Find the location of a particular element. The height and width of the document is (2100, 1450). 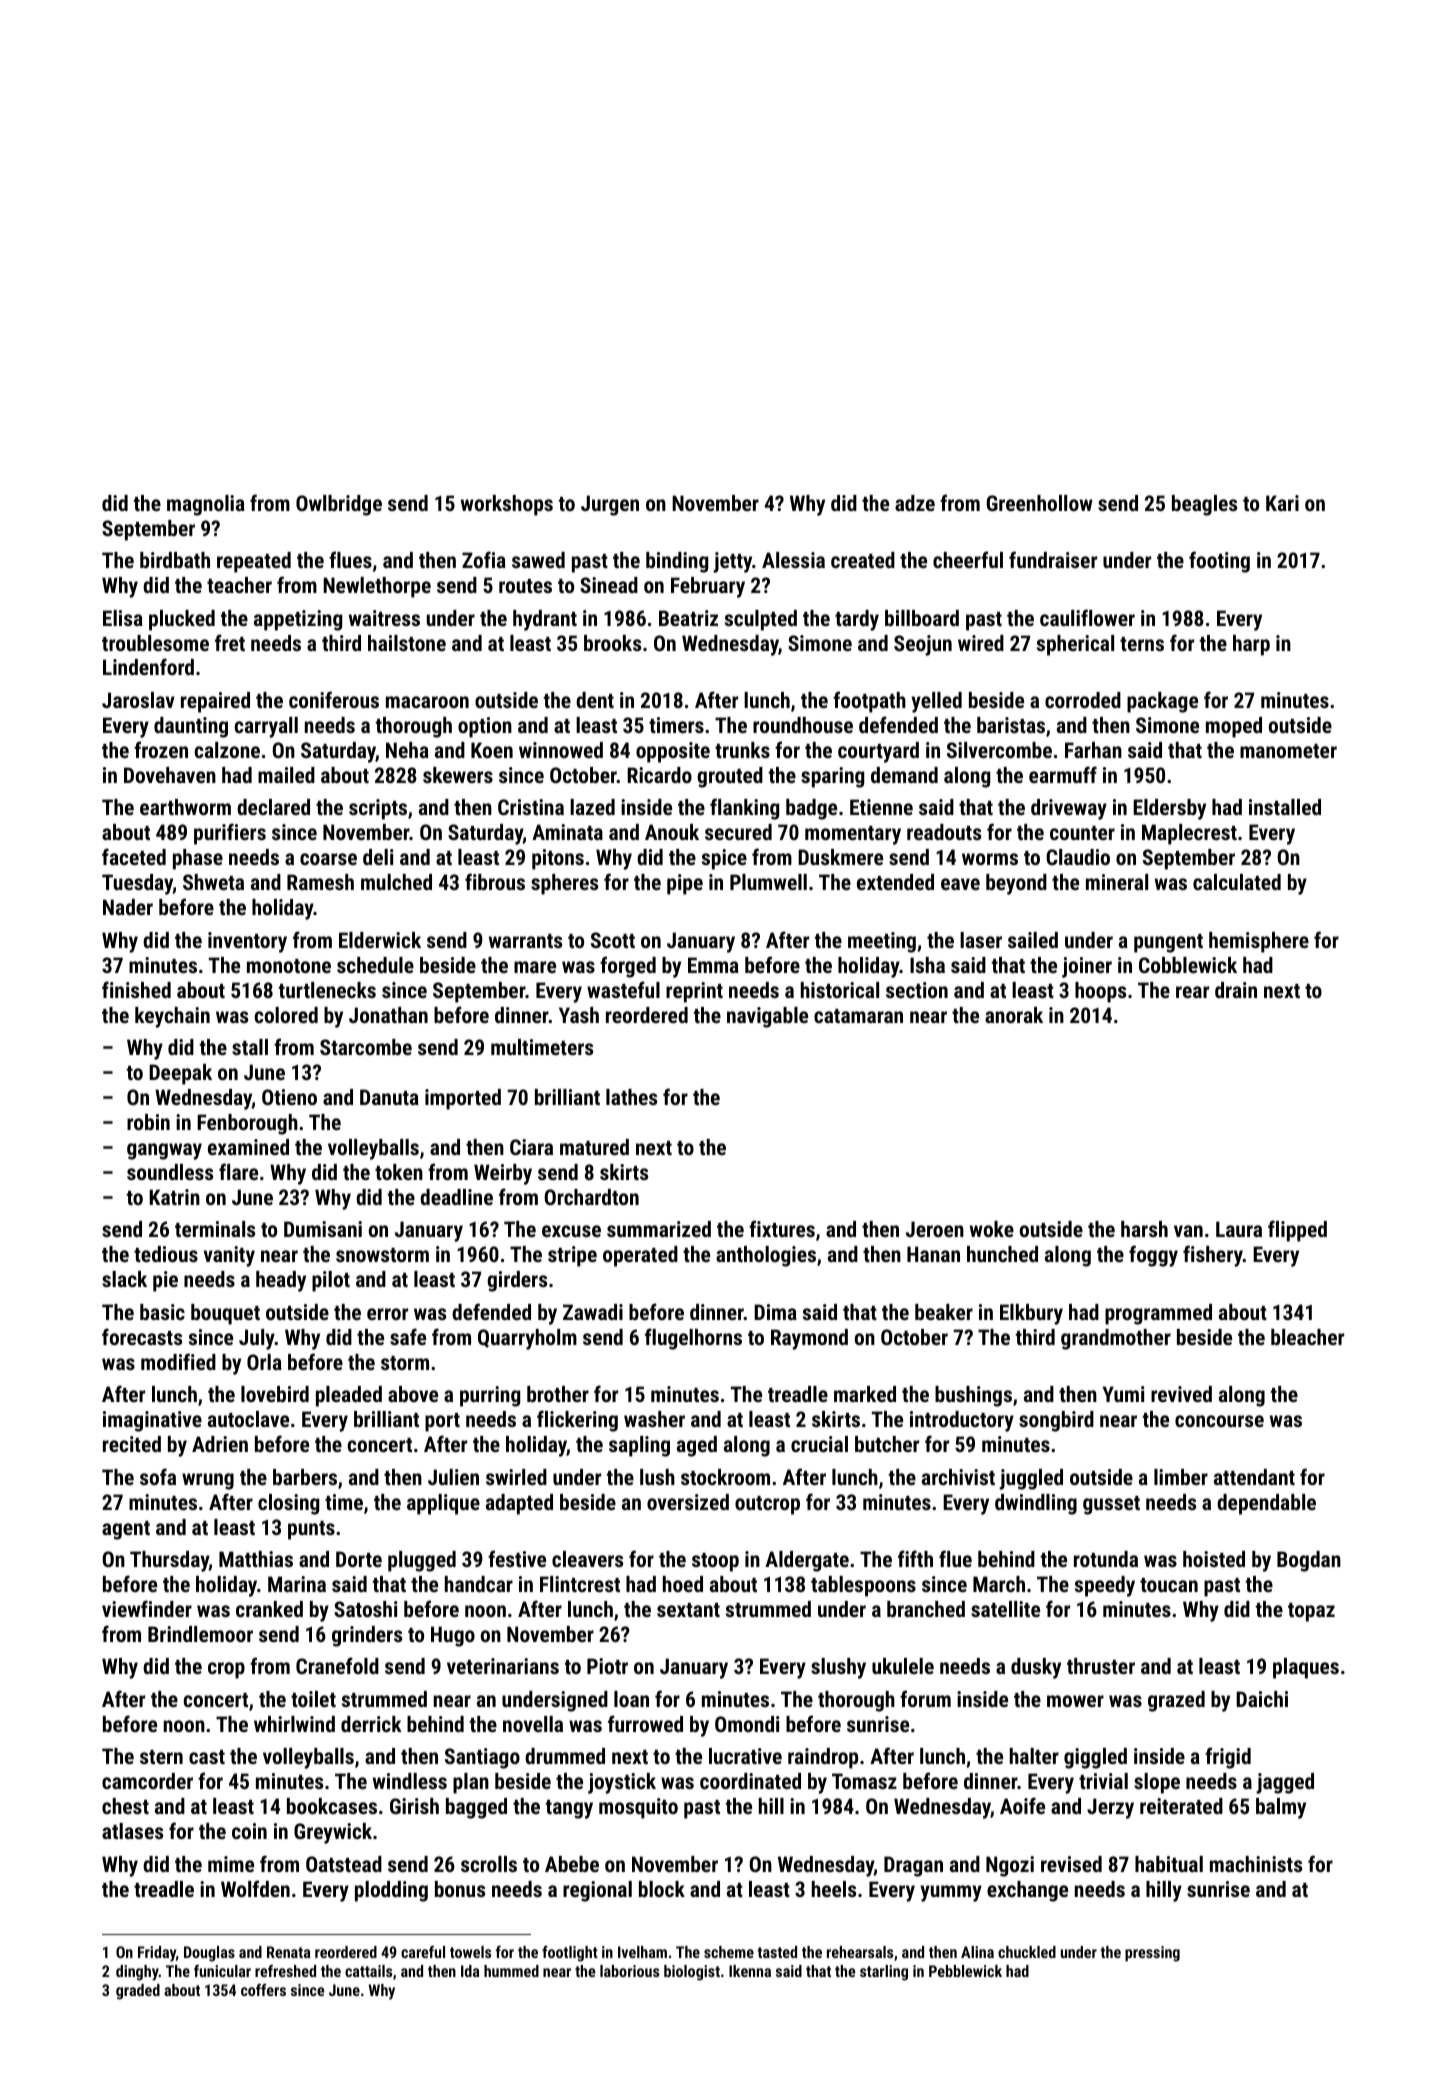

footing is located at coordinates (1219, 562).
